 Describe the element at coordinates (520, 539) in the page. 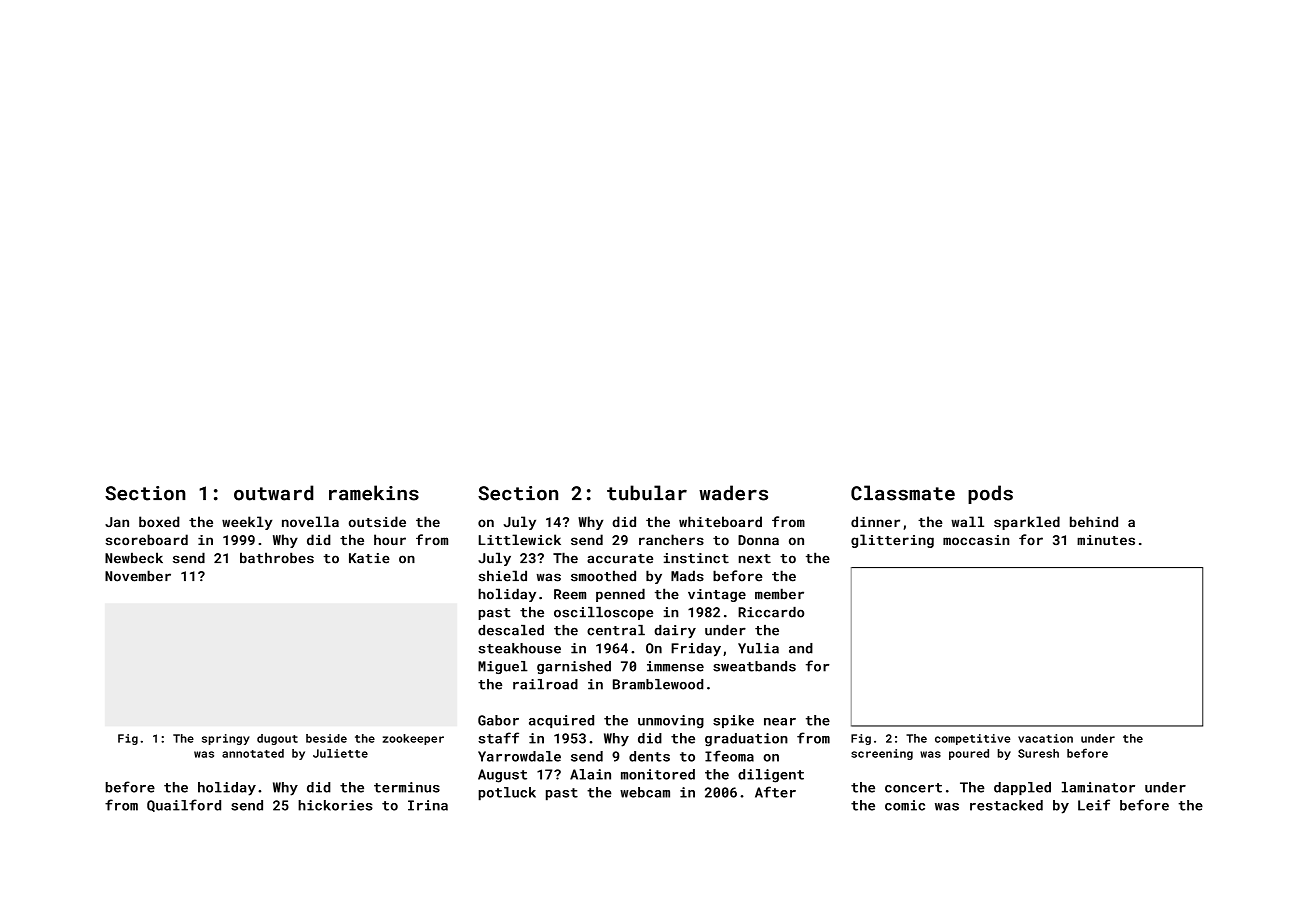

I see `Littlewick` at that location.
